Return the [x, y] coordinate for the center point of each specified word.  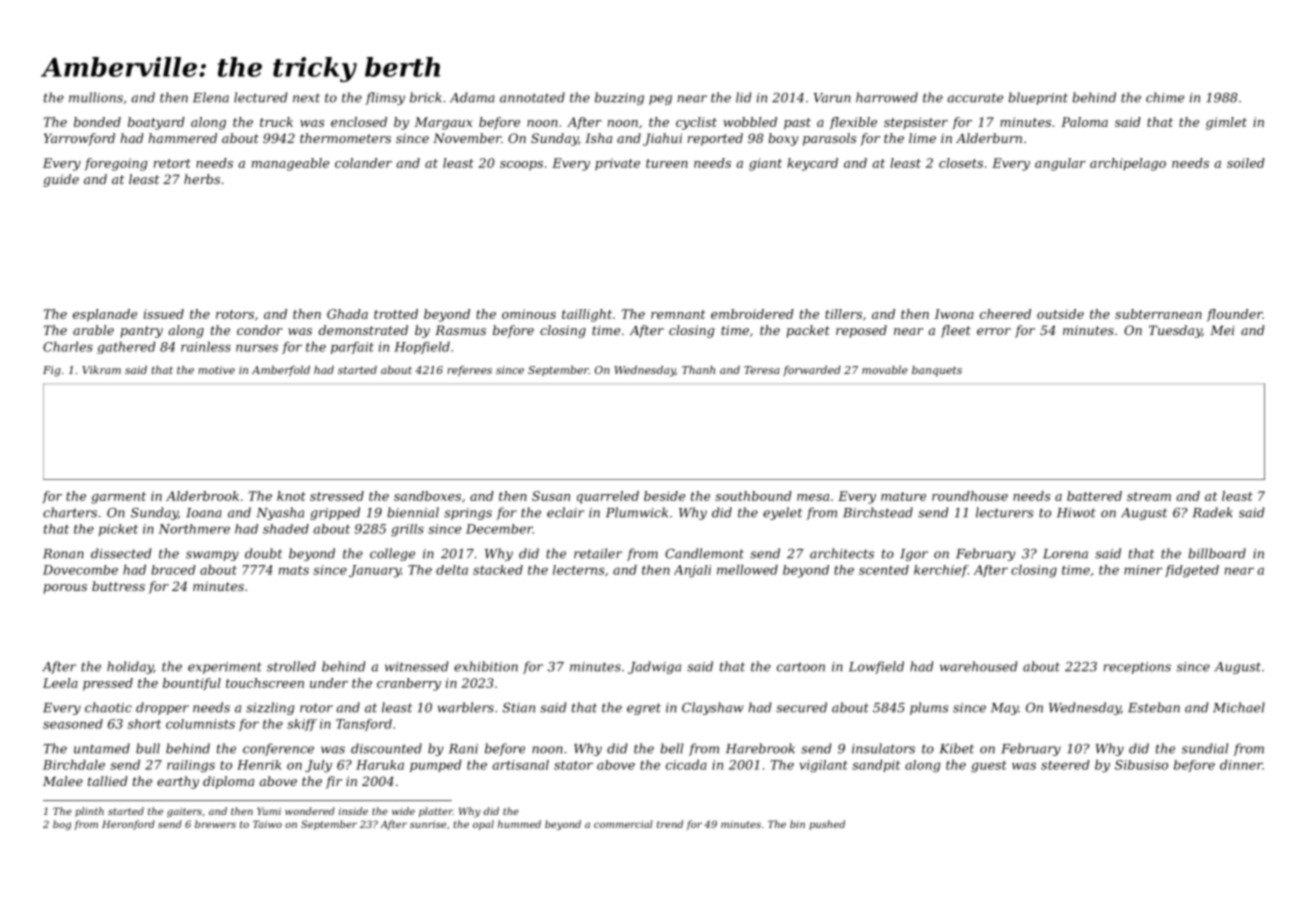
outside [1060, 314]
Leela [60, 683]
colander [363, 163]
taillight [587, 315]
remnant [678, 314]
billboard [1217, 553]
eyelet [782, 513]
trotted [396, 314]
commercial [623, 824]
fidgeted [1192, 571]
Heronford [128, 825]
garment [118, 498]
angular [1060, 164]
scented [884, 570]
